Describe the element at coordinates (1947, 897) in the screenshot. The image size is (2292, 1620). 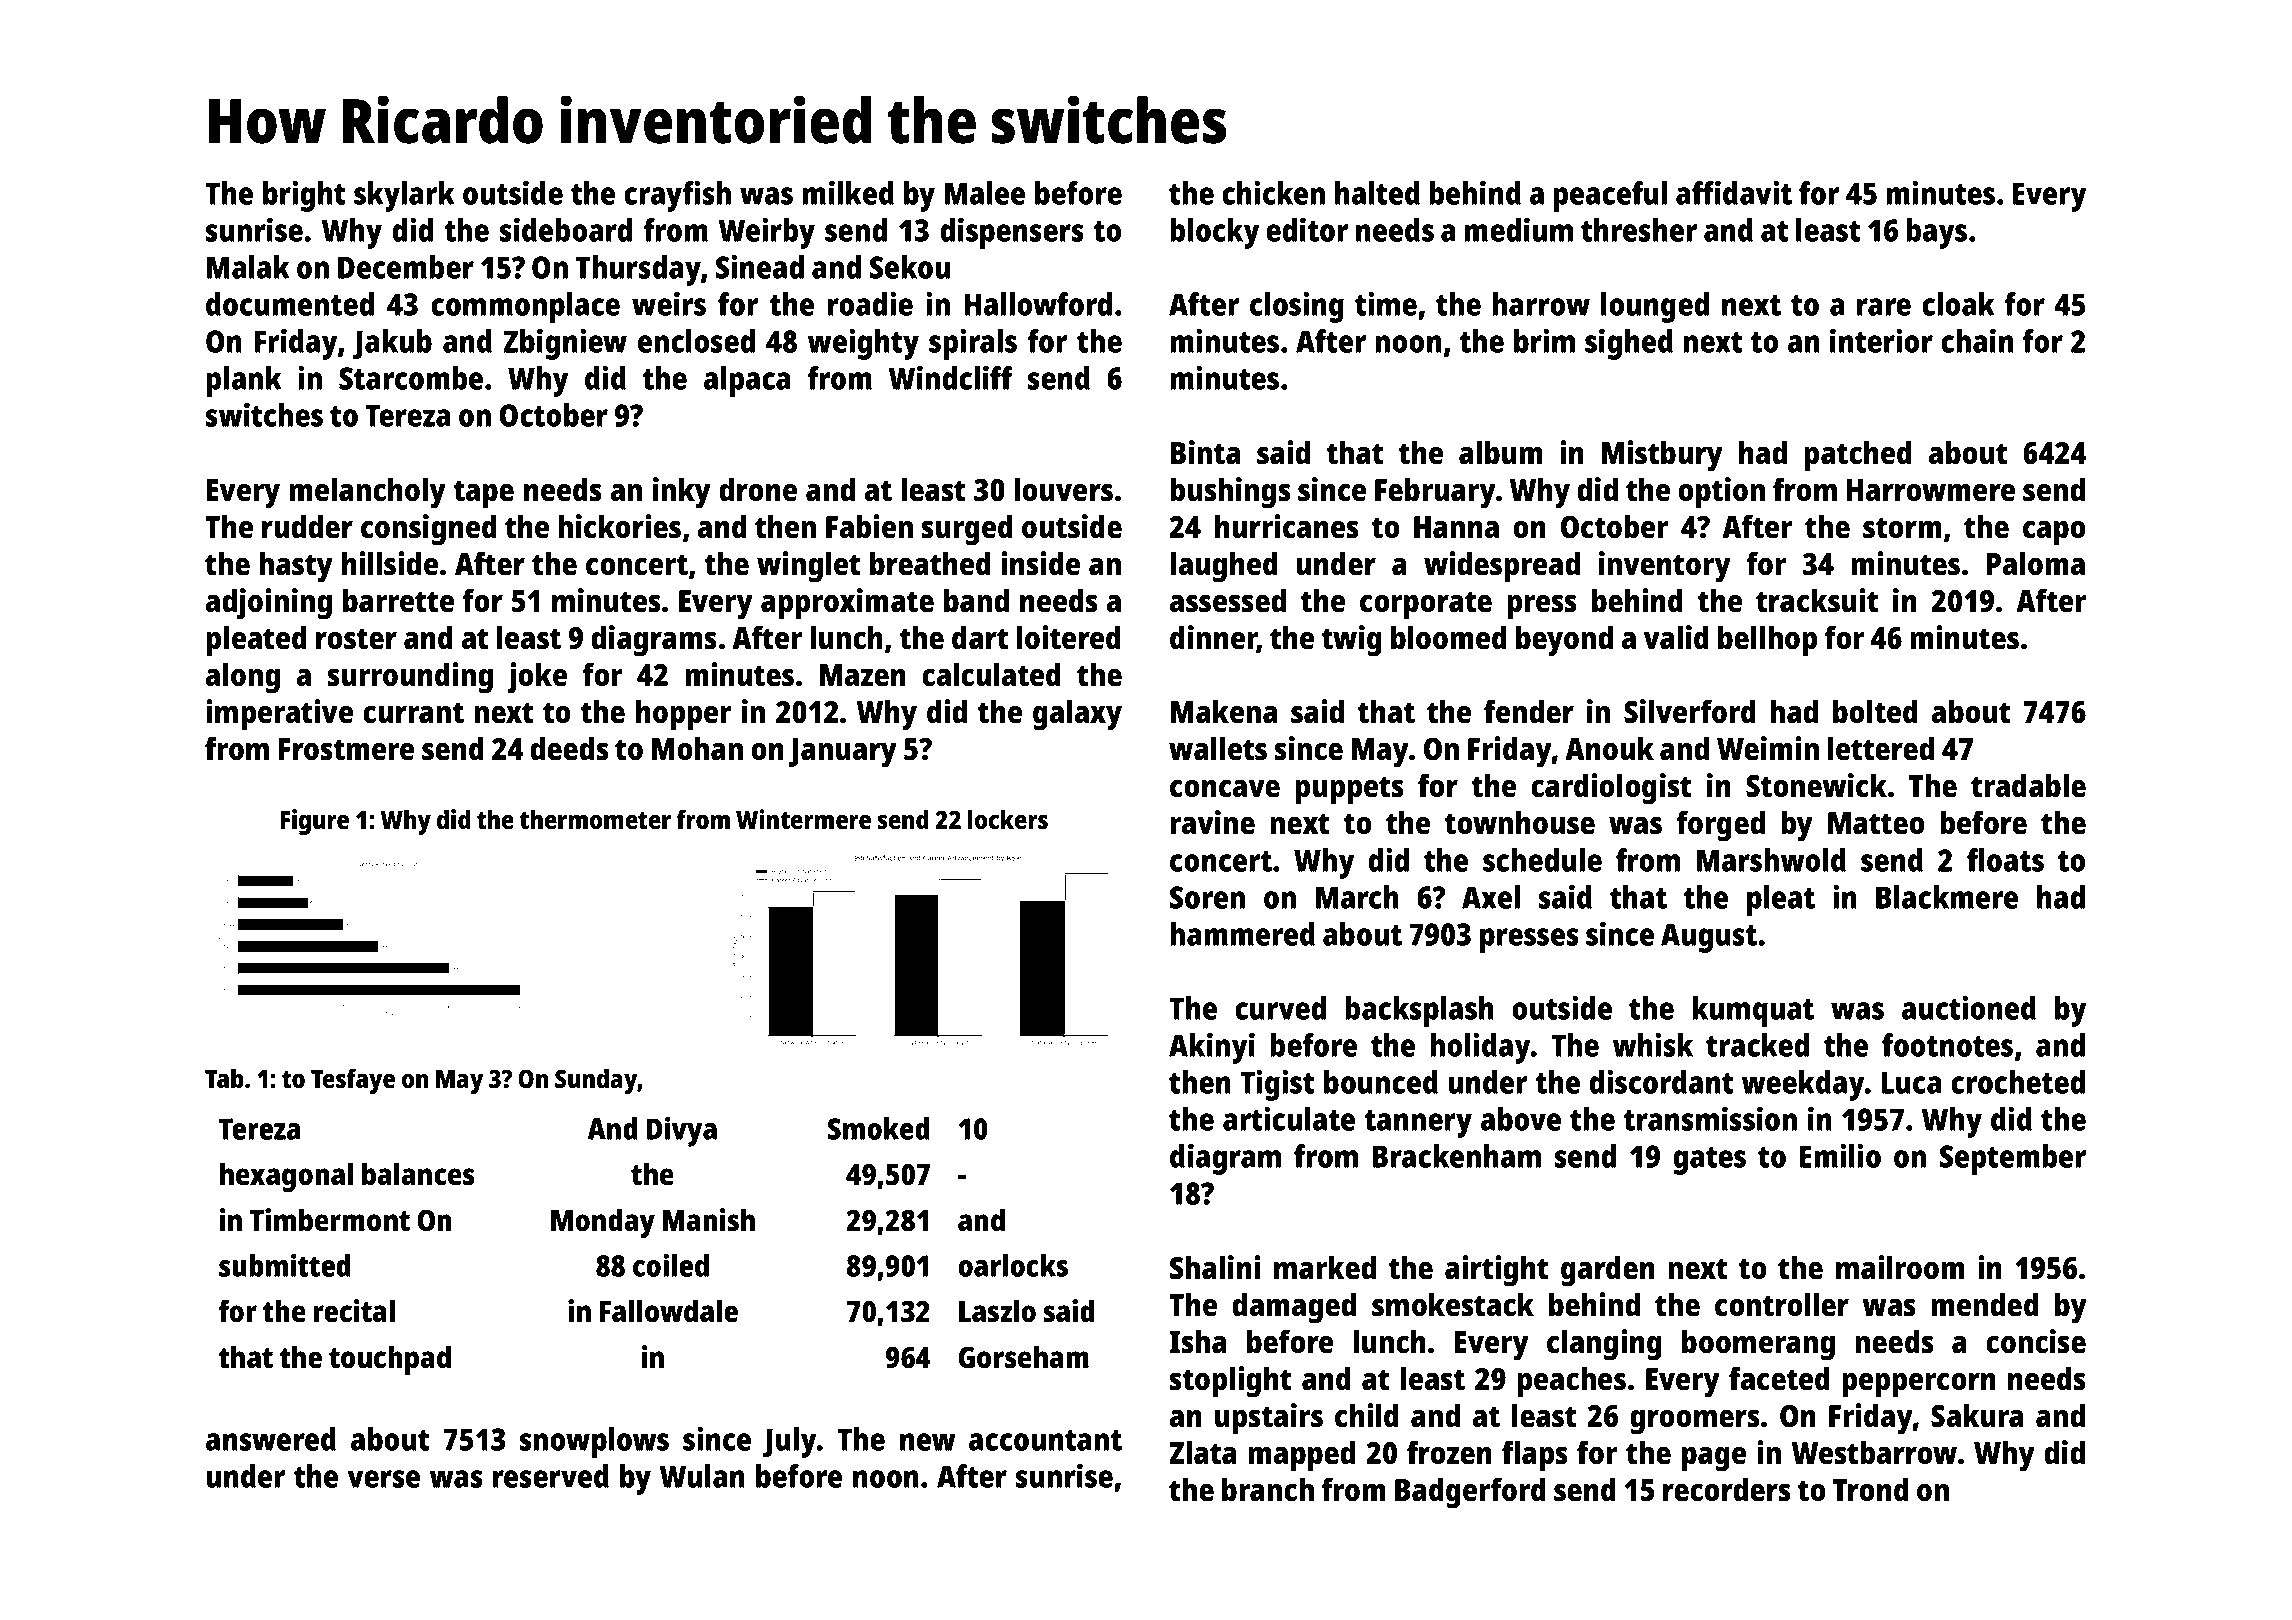
I see `Blackmere` at that location.
